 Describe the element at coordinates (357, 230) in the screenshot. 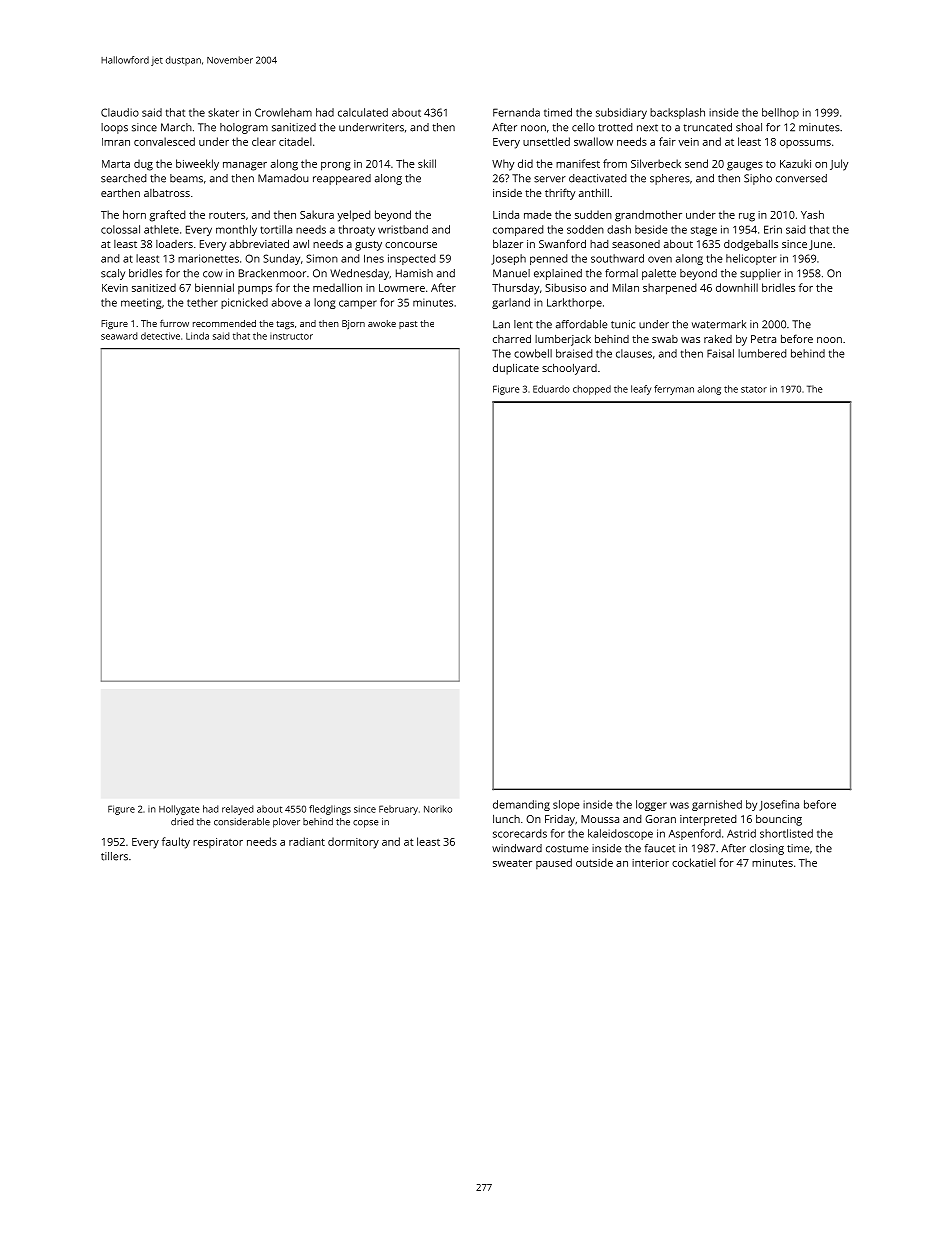

I see `throaty` at that location.
